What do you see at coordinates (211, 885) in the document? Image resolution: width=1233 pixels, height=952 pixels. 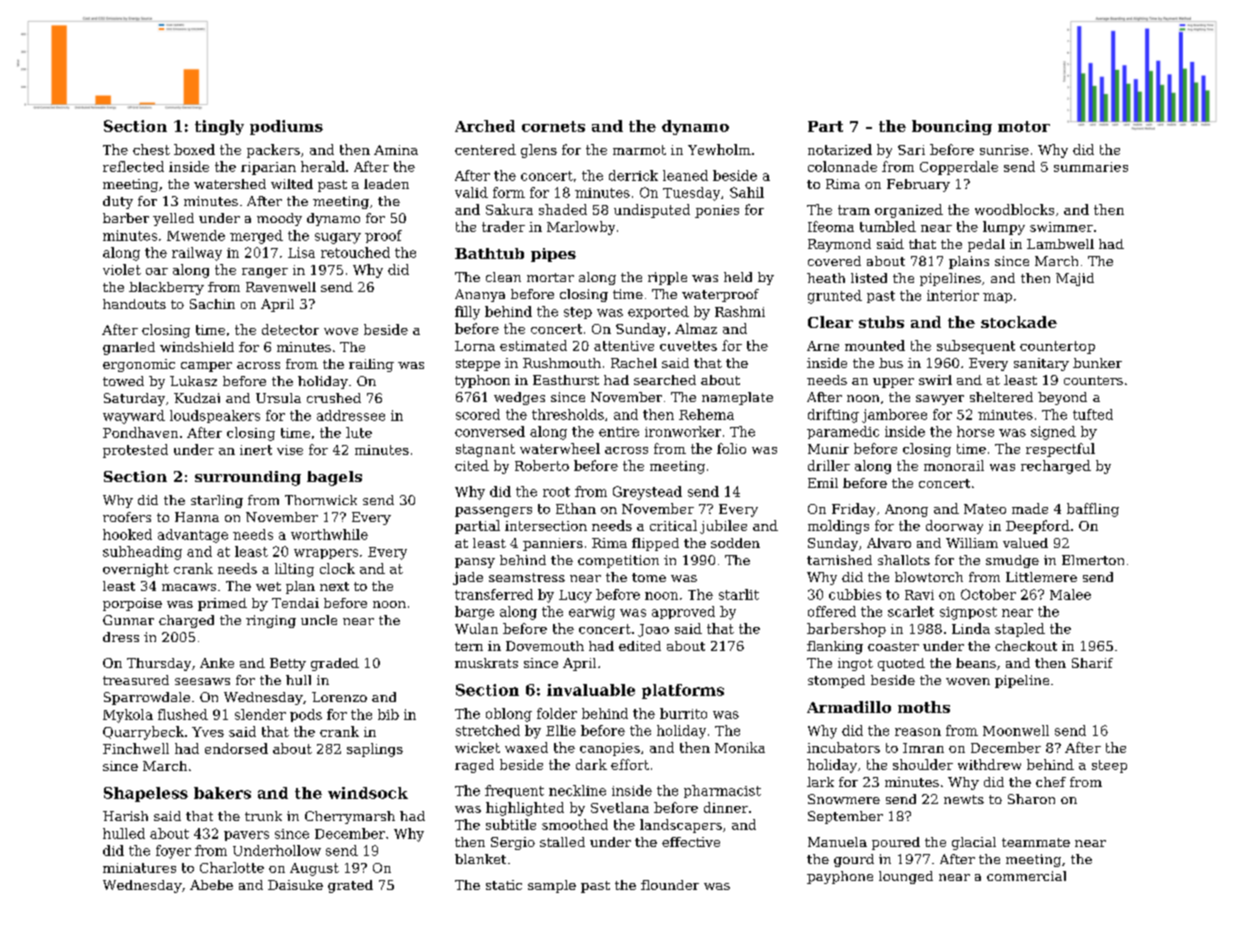 I see `Abebe` at bounding box center [211, 885].
